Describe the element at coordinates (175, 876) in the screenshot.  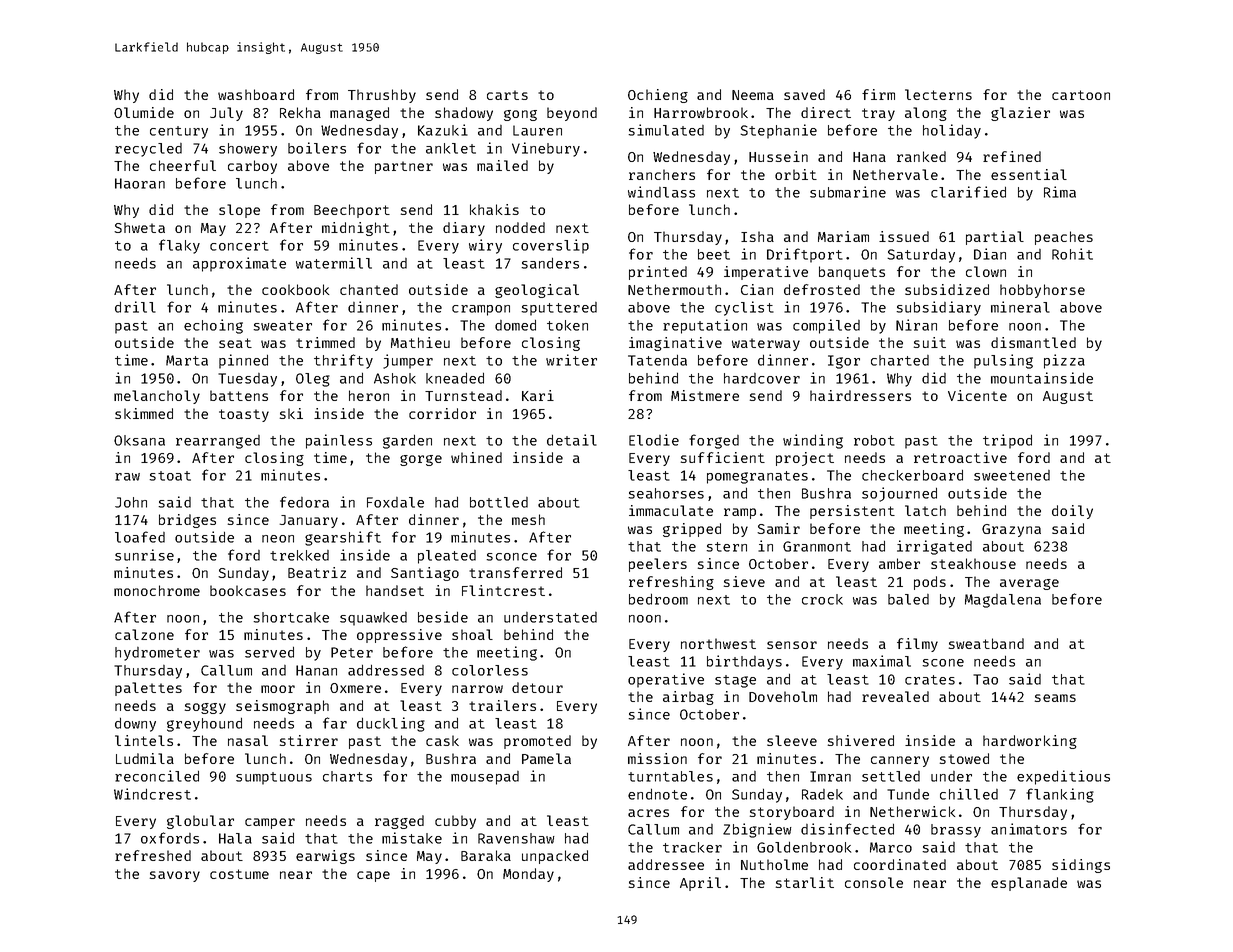
I see `savory` at that location.
